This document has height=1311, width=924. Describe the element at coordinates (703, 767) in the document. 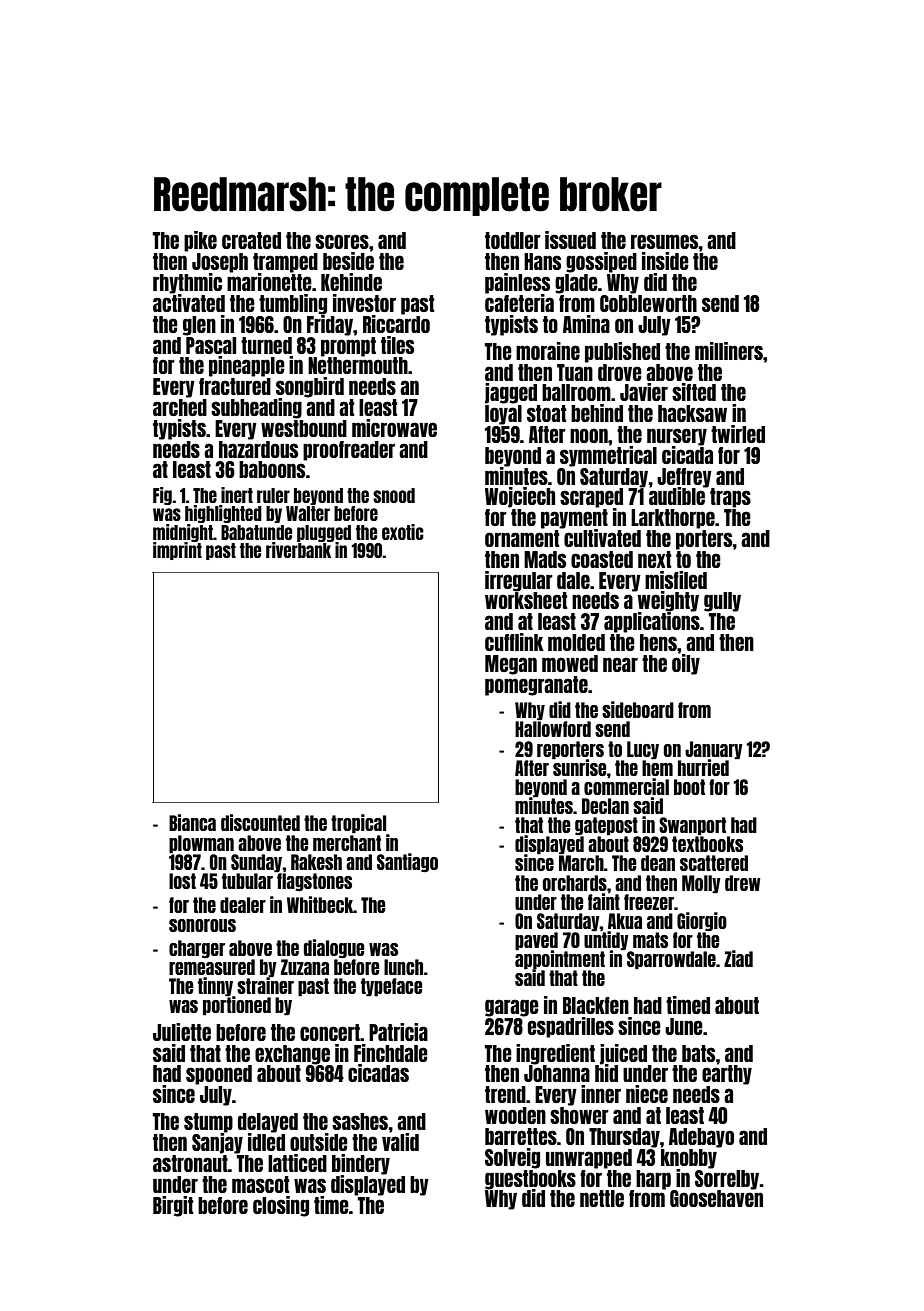

I see `hurried` at that location.
